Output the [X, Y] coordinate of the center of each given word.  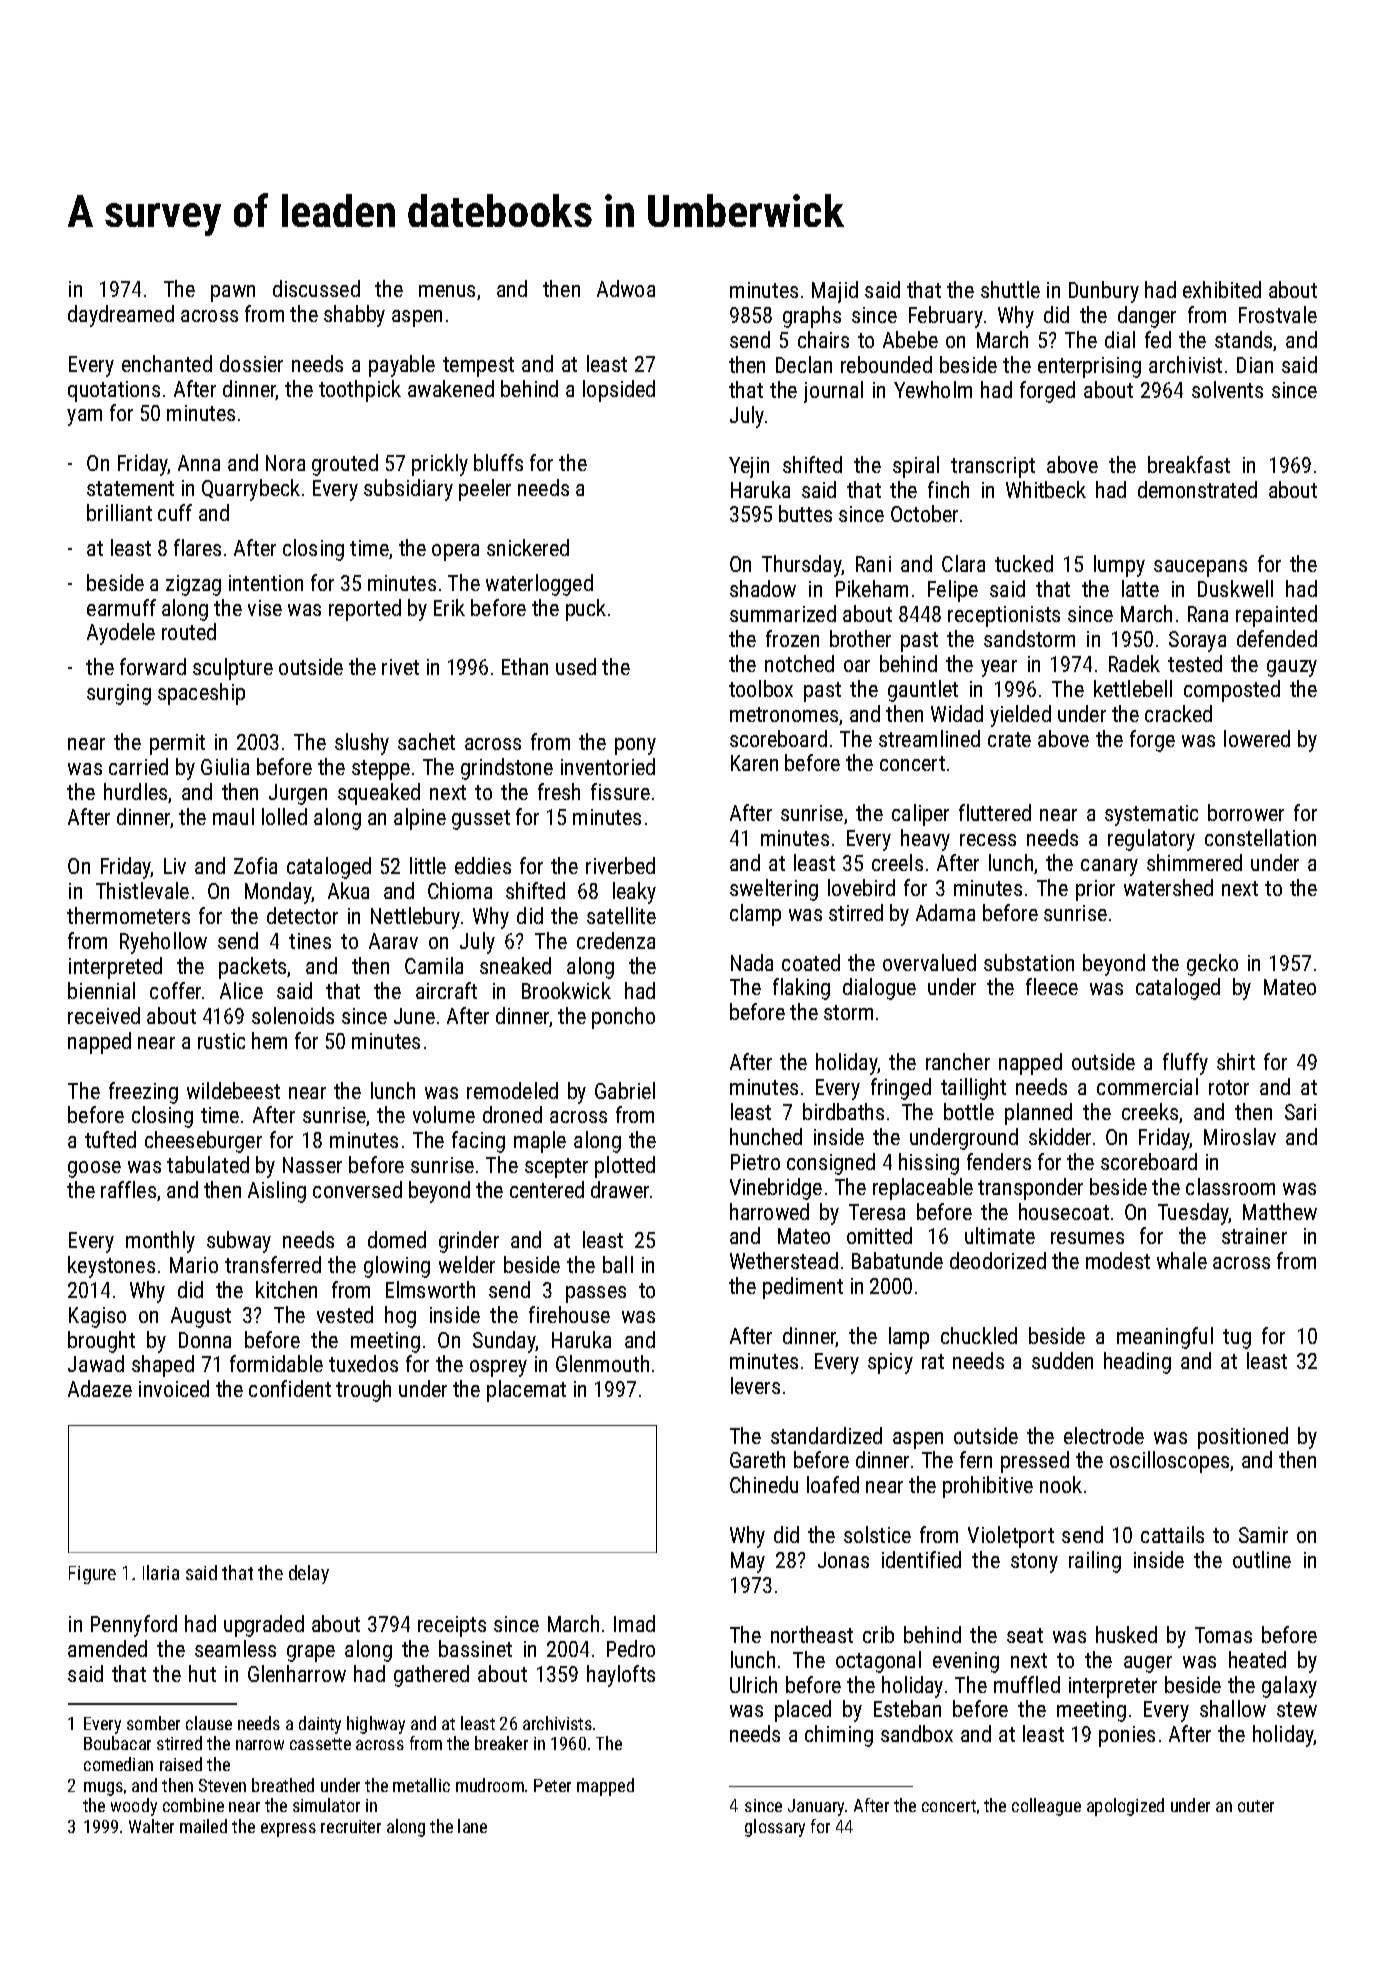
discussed [316, 288]
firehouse [569, 1314]
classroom [1230, 1186]
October [924, 513]
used [576, 666]
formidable [276, 1363]
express [288, 1830]
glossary [775, 1828]
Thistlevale [142, 890]
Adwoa [626, 288]
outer [1256, 1806]
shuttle [1010, 289]
